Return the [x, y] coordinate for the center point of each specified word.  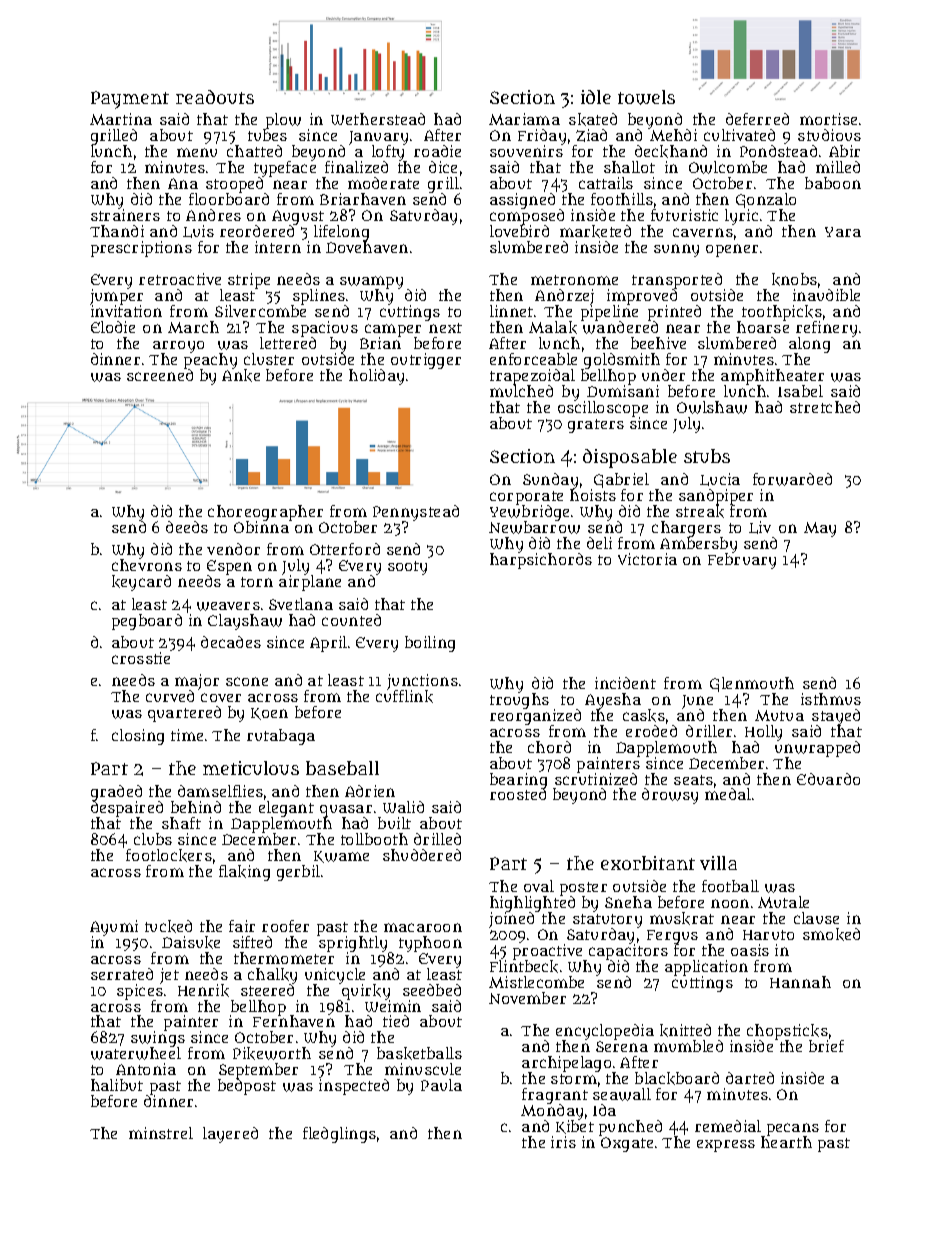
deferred [757, 119]
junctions [422, 682]
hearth [786, 1142]
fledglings [339, 1135]
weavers [228, 606]
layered [230, 1135]
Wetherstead [378, 119]
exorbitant [648, 863]
